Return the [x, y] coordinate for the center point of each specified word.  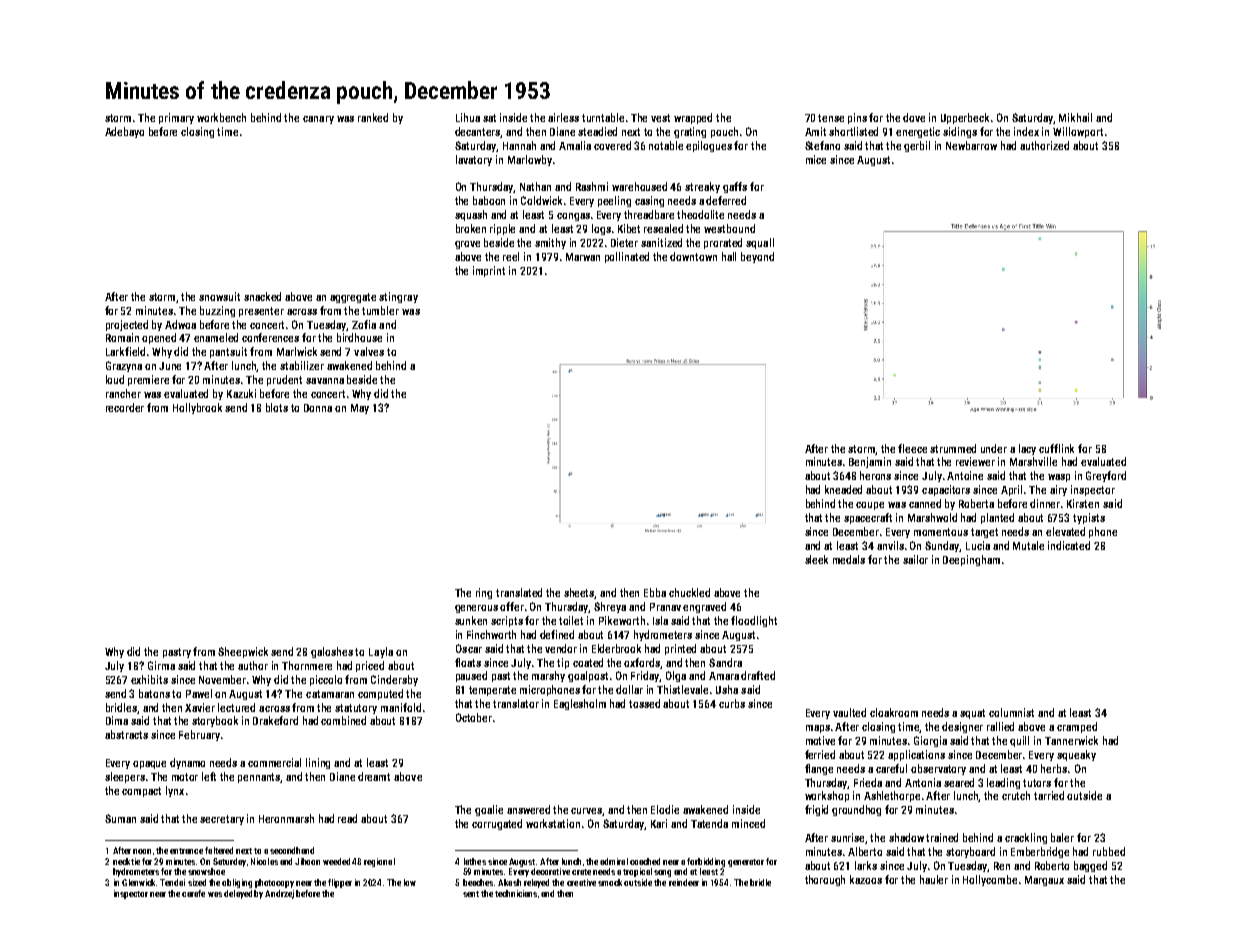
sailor [915, 559]
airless [563, 117]
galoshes [332, 652]
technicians [516, 893]
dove [914, 117]
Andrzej [279, 894]
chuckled [689, 592]
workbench [221, 117]
